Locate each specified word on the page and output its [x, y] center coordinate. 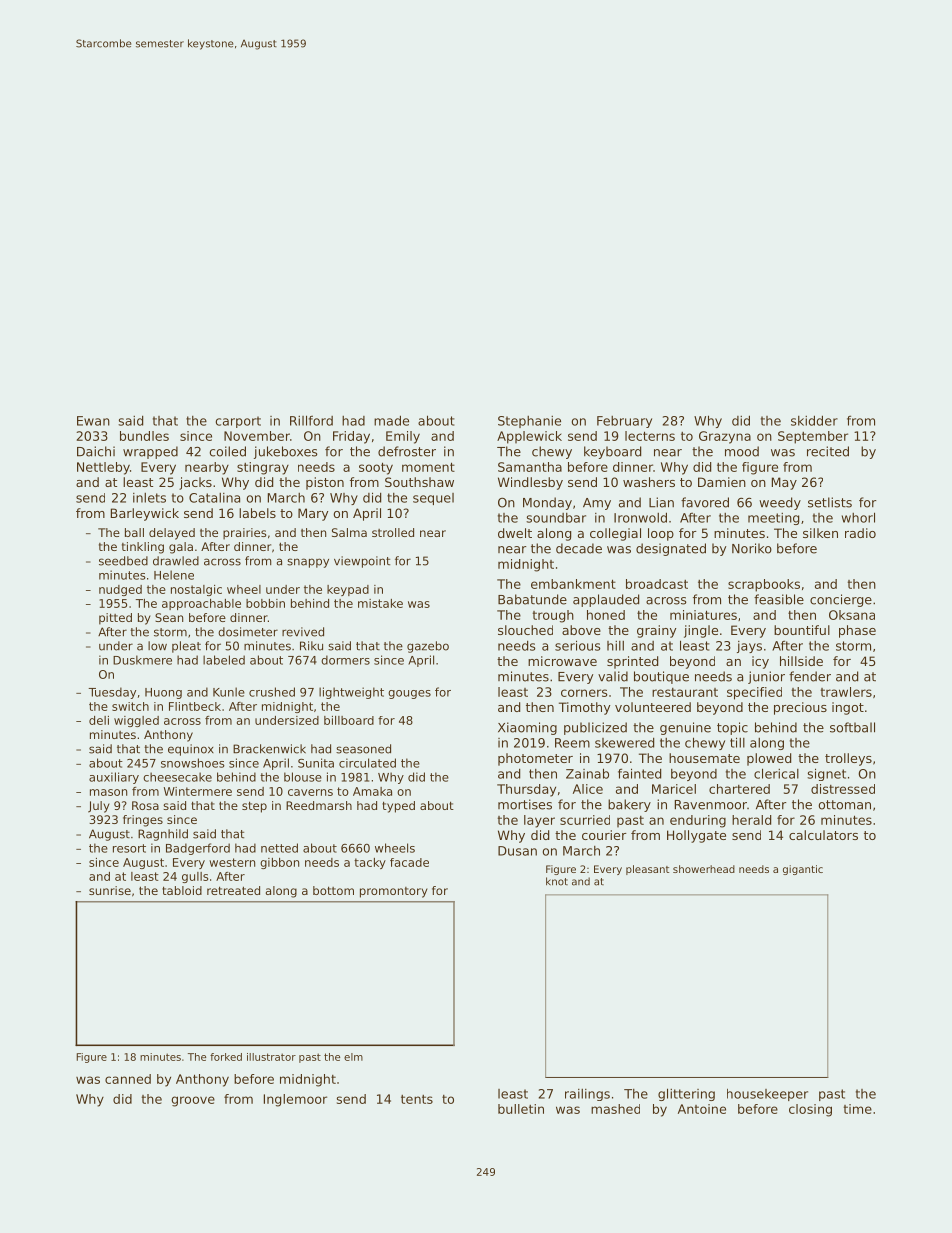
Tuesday [112, 693]
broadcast [657, 584]
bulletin [521, 1109]
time [857, 1109]
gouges [409, 694]
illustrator [271, 1057]
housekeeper [767, 1095]
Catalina [214, 498]
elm [353, 1057]
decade [579, 548]
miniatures [703, 615]
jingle [701, 631]
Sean [169, 617]
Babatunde [532, 599]
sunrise [110, 890]
